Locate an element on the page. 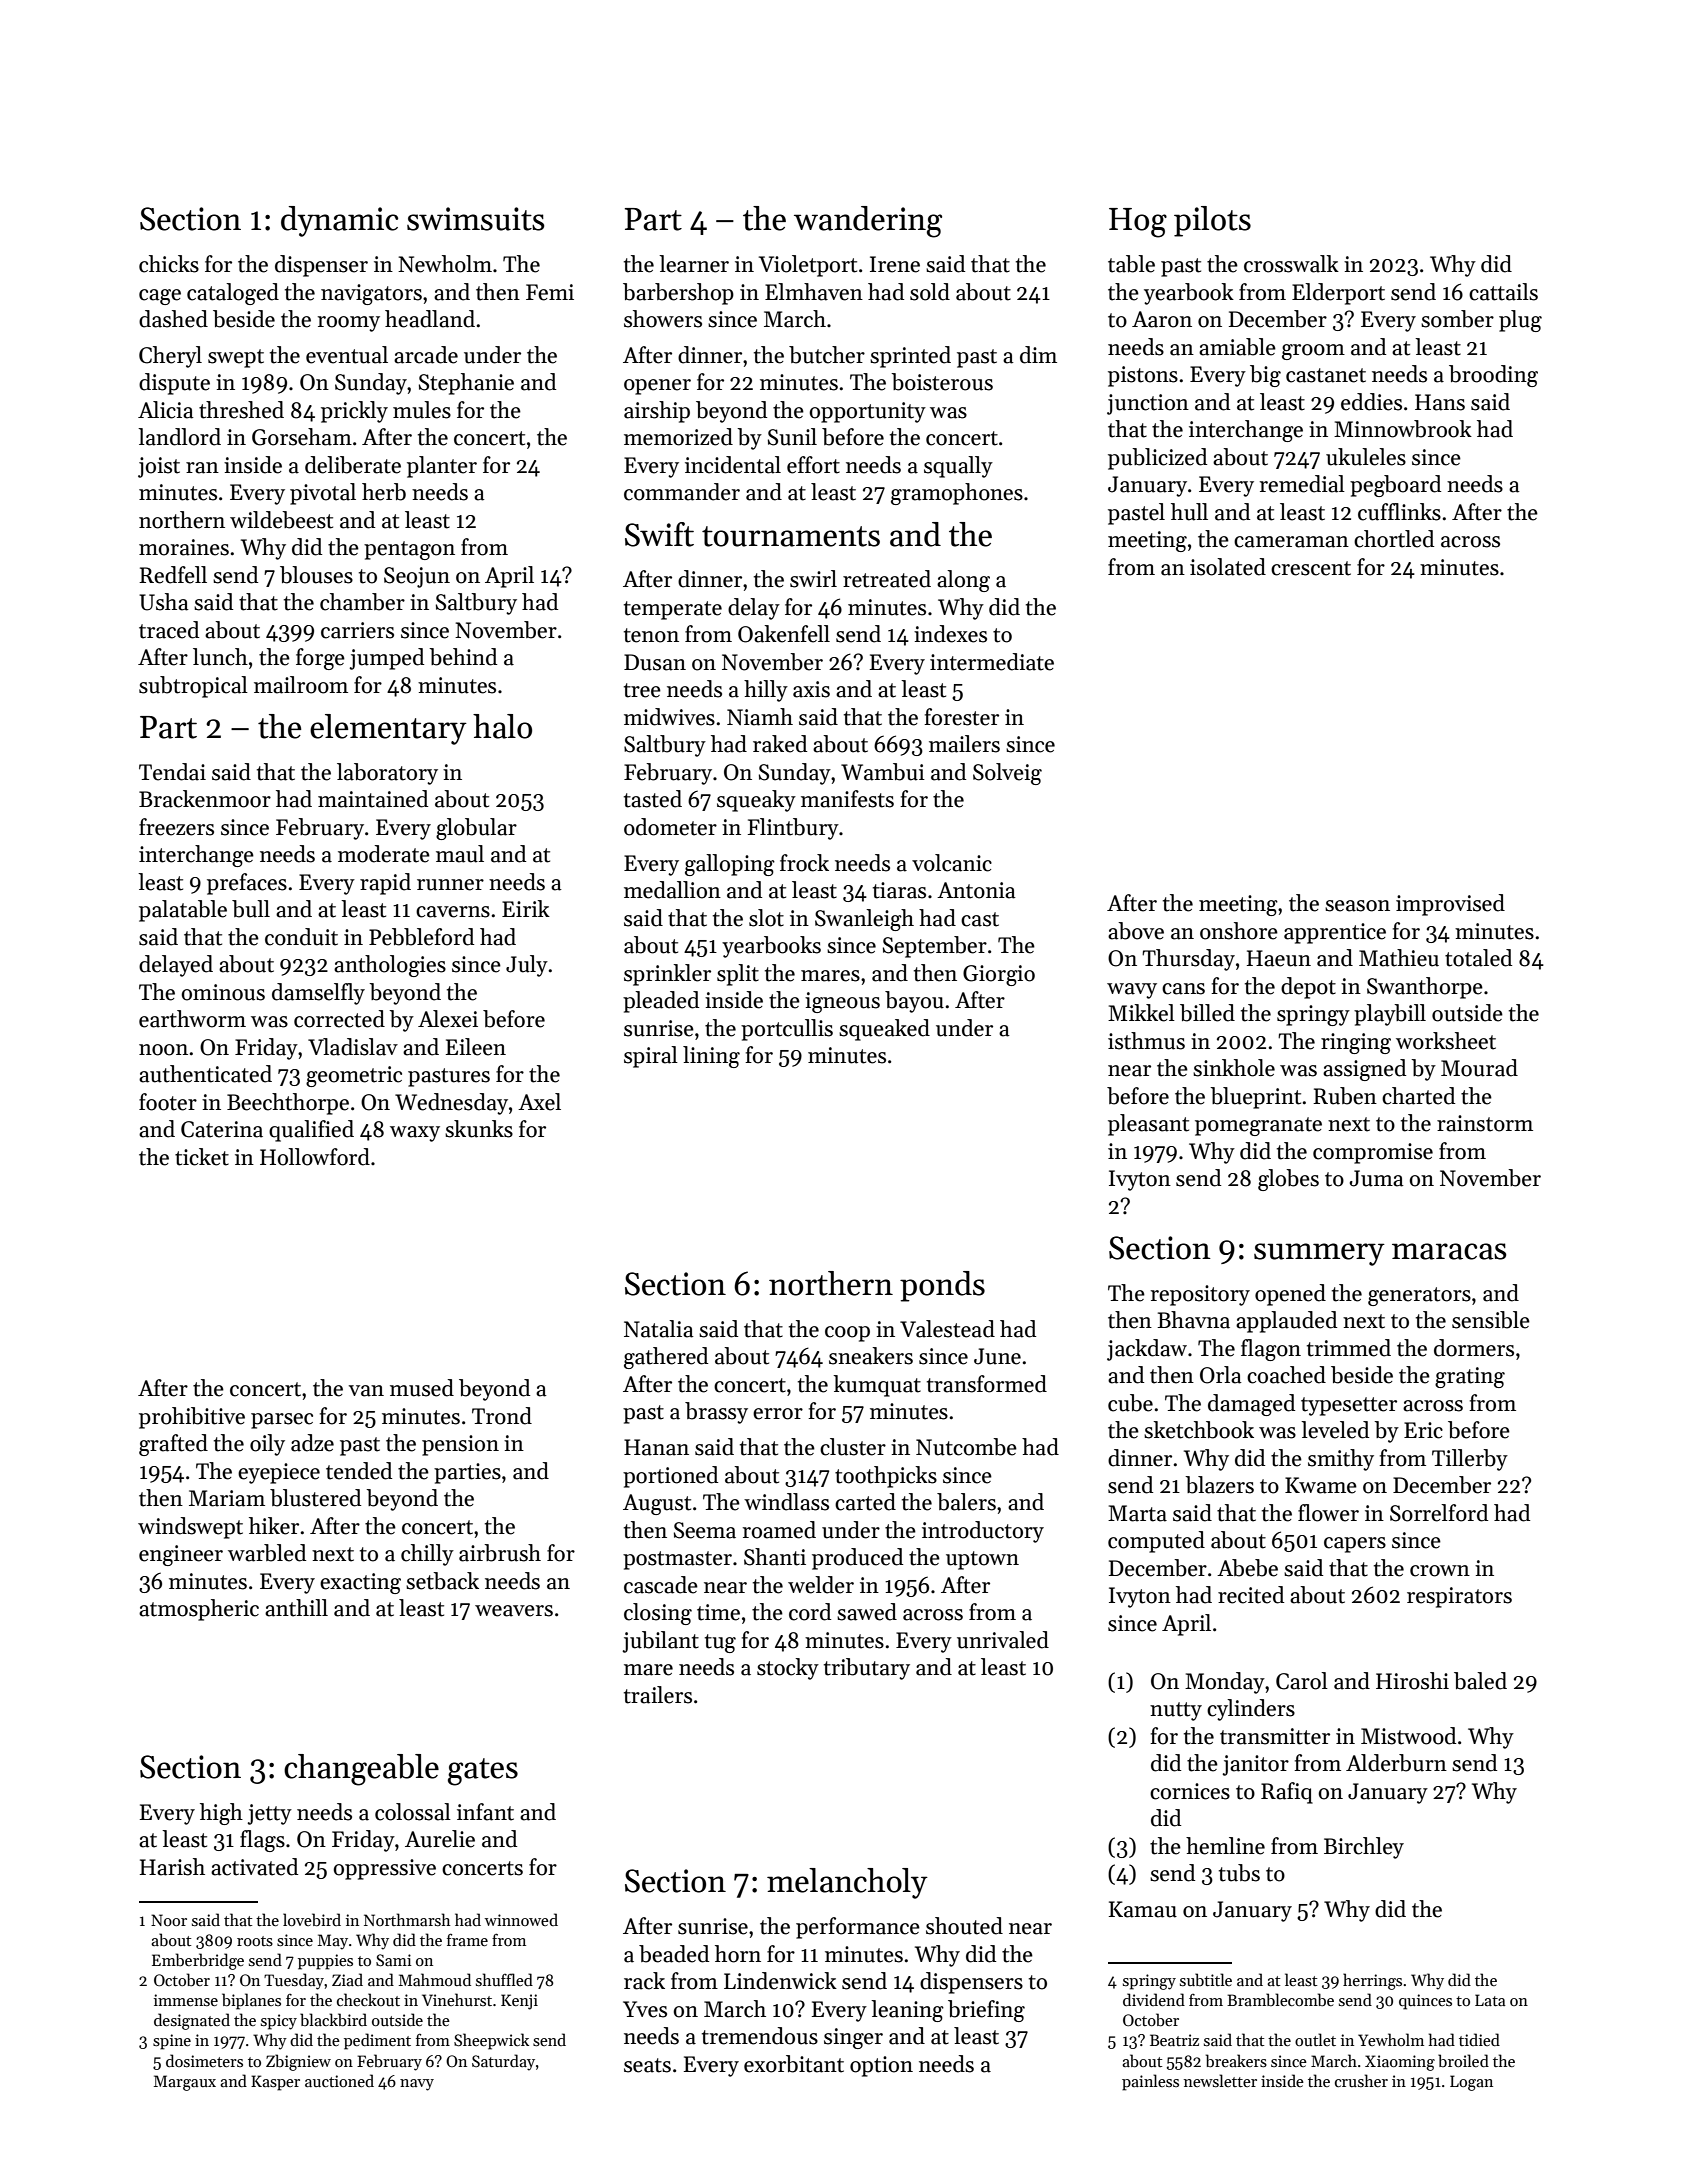 The height and width of the document is (2178, 1683). lovebird is located at coordinates (312, 1920).
